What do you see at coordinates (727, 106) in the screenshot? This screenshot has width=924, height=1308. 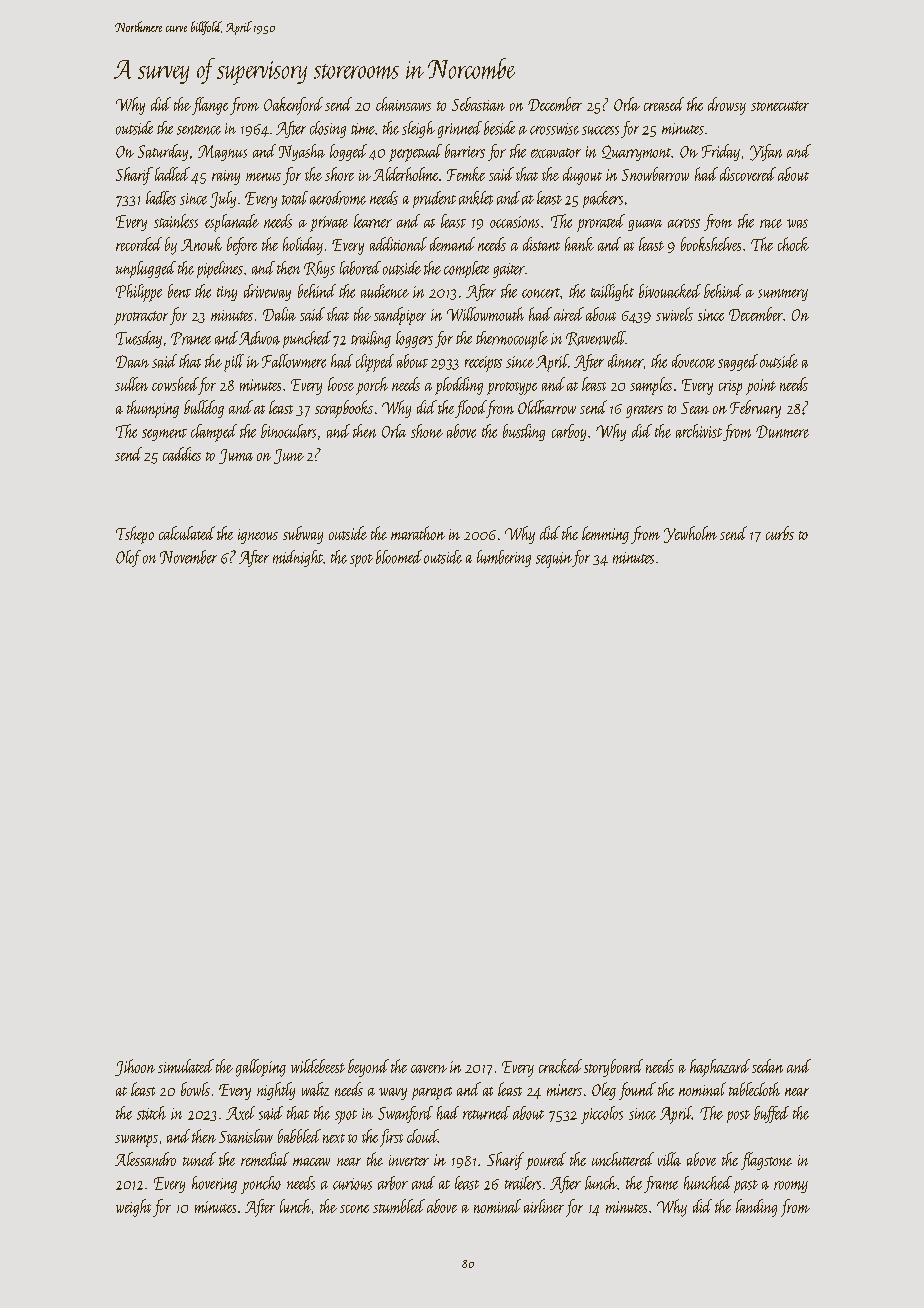 I see `drowsy` at bounding box center [727, 106].
